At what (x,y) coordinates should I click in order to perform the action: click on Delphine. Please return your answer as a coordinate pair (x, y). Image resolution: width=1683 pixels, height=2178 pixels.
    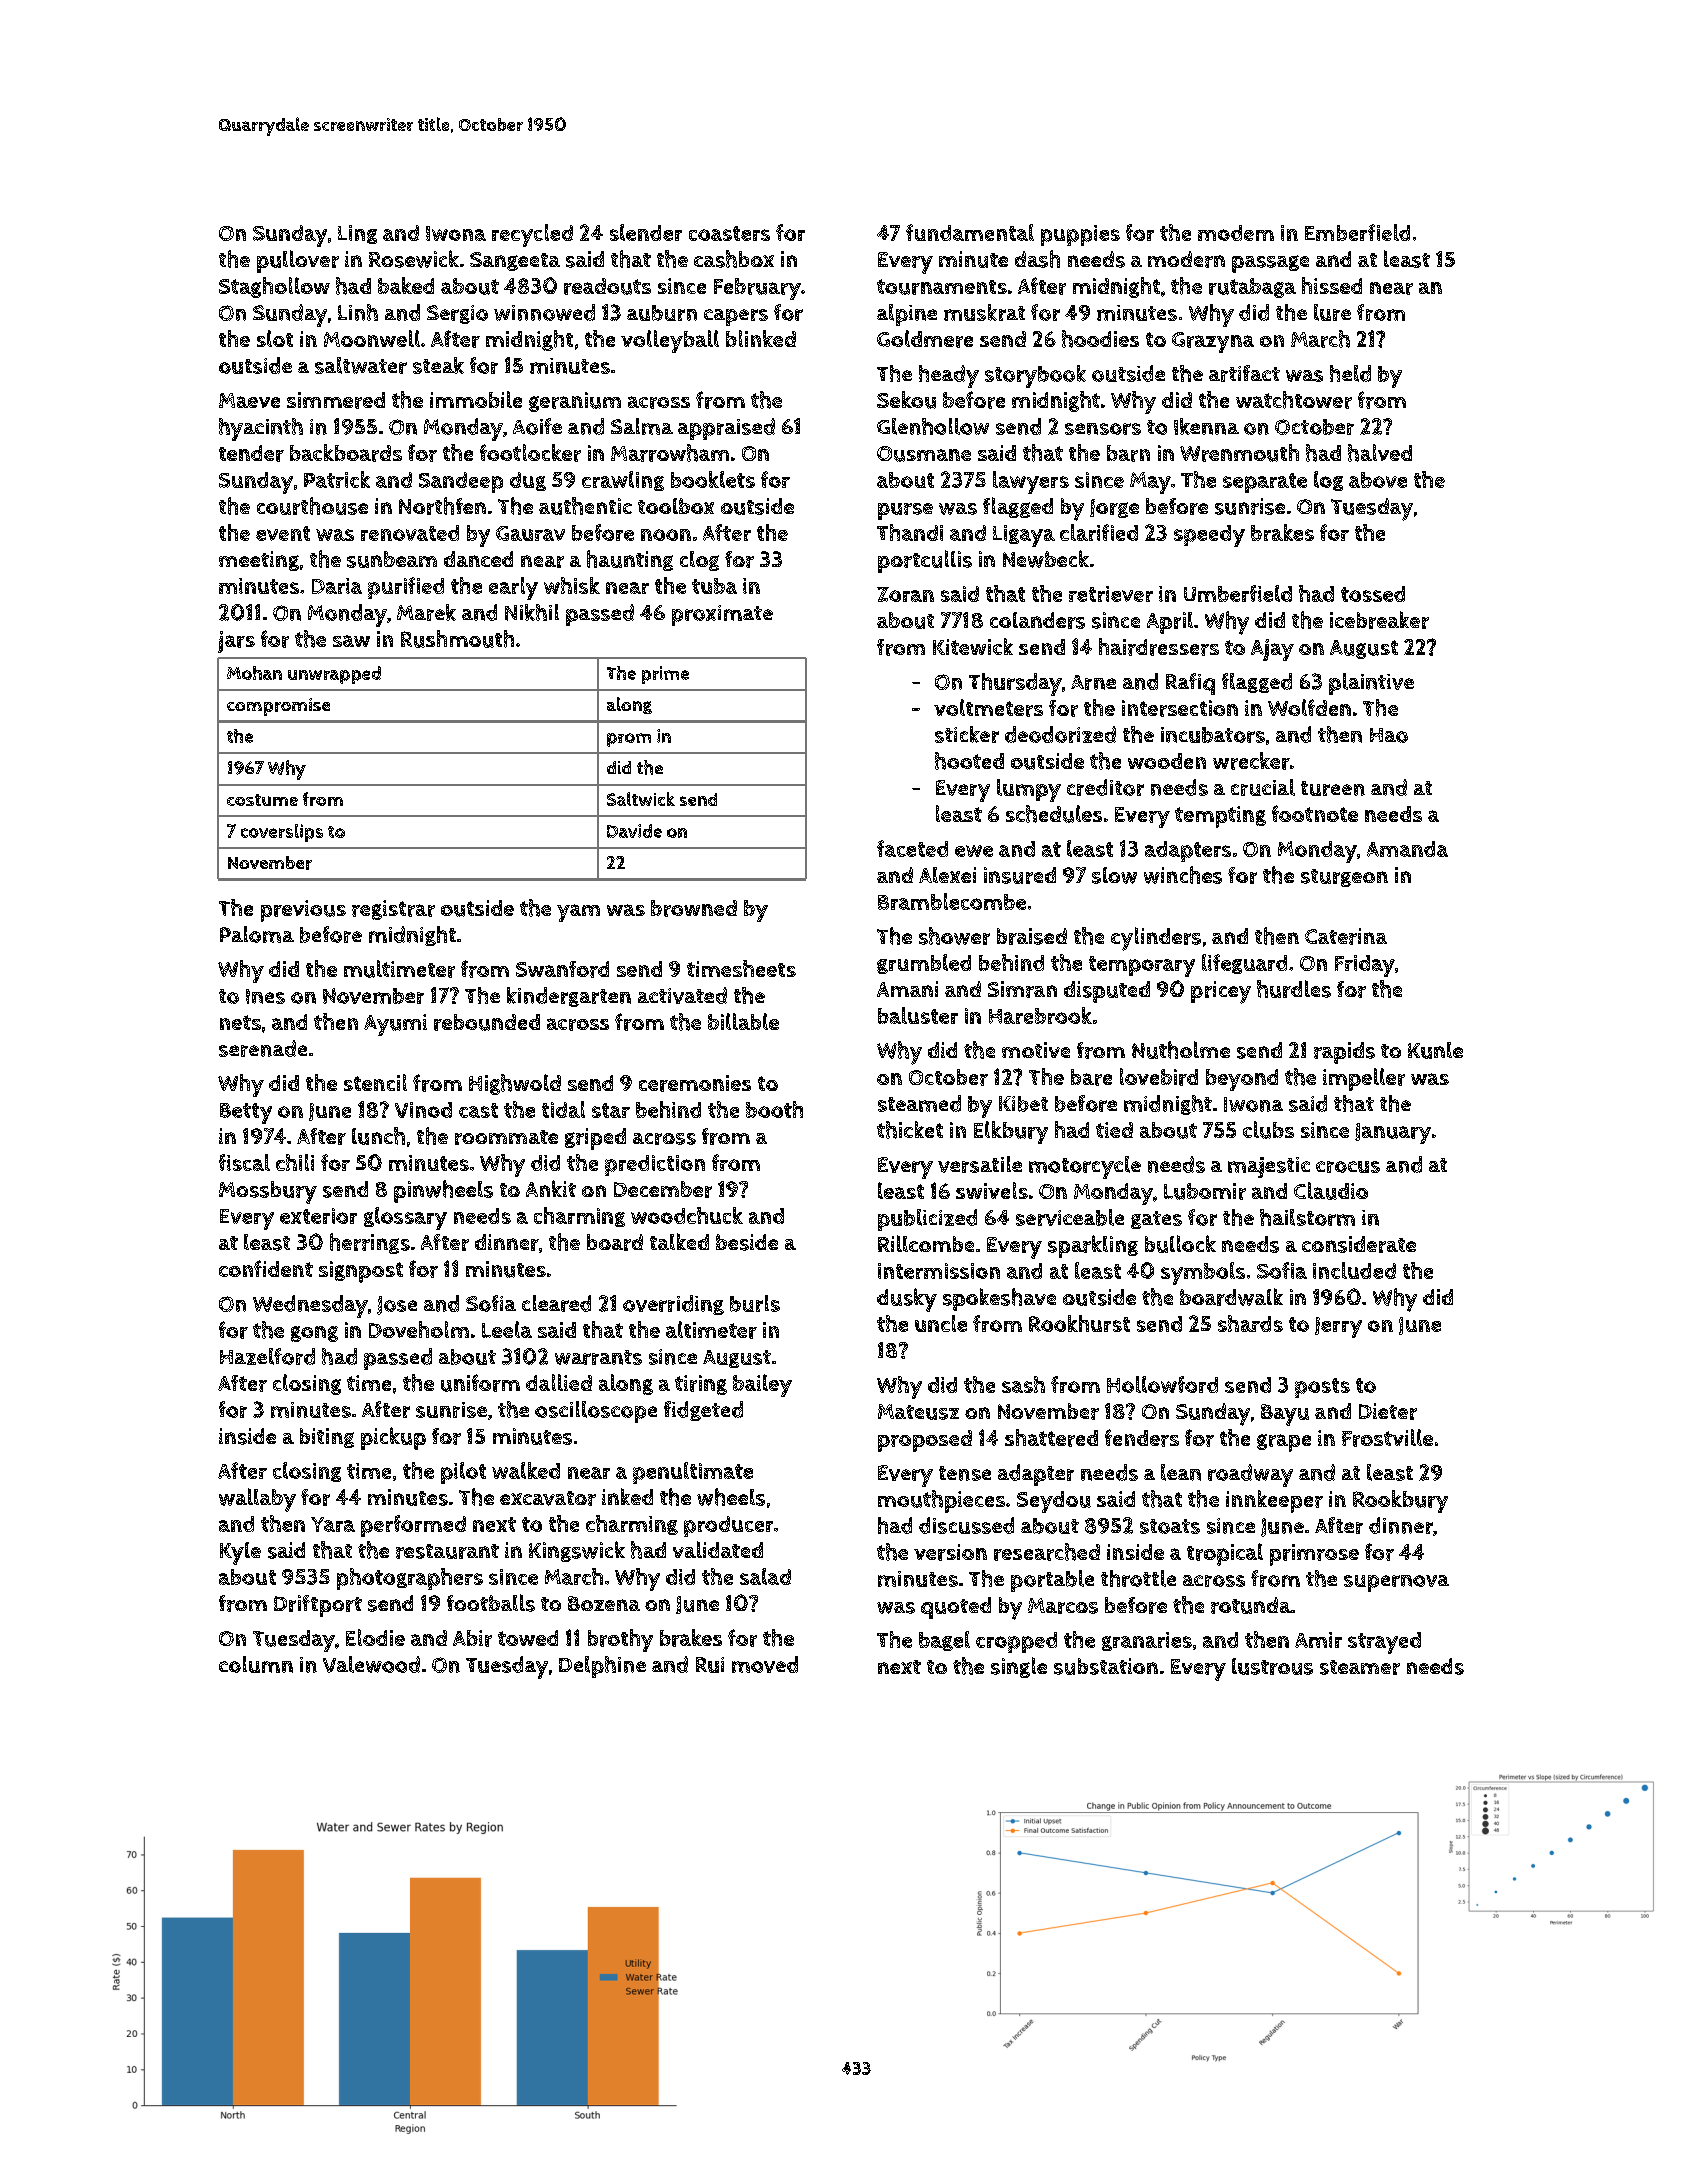
    Looking at the image, I should click on (602, 1667).
